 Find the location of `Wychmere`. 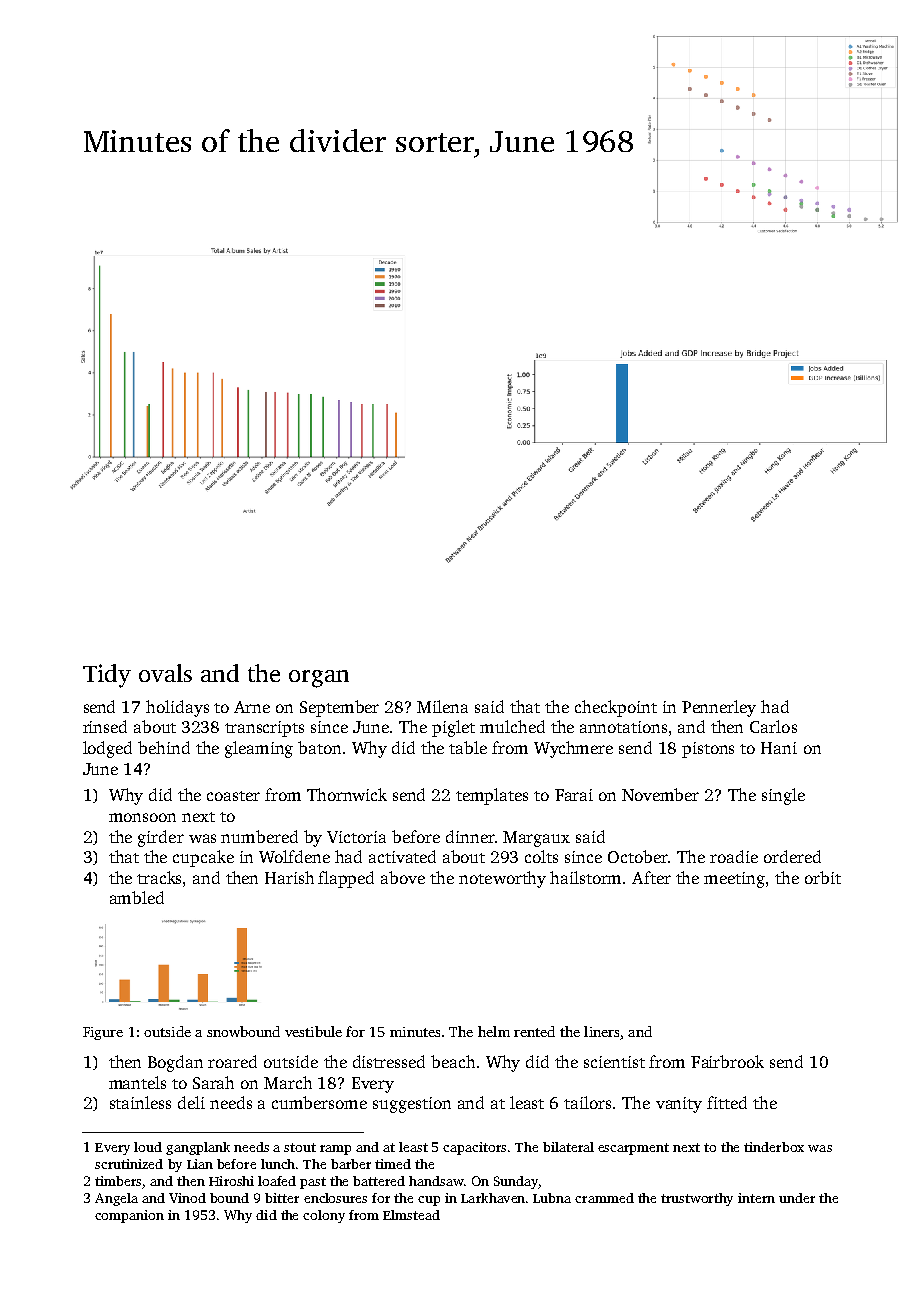

Wychmere is located at coordinates (573, 749).
